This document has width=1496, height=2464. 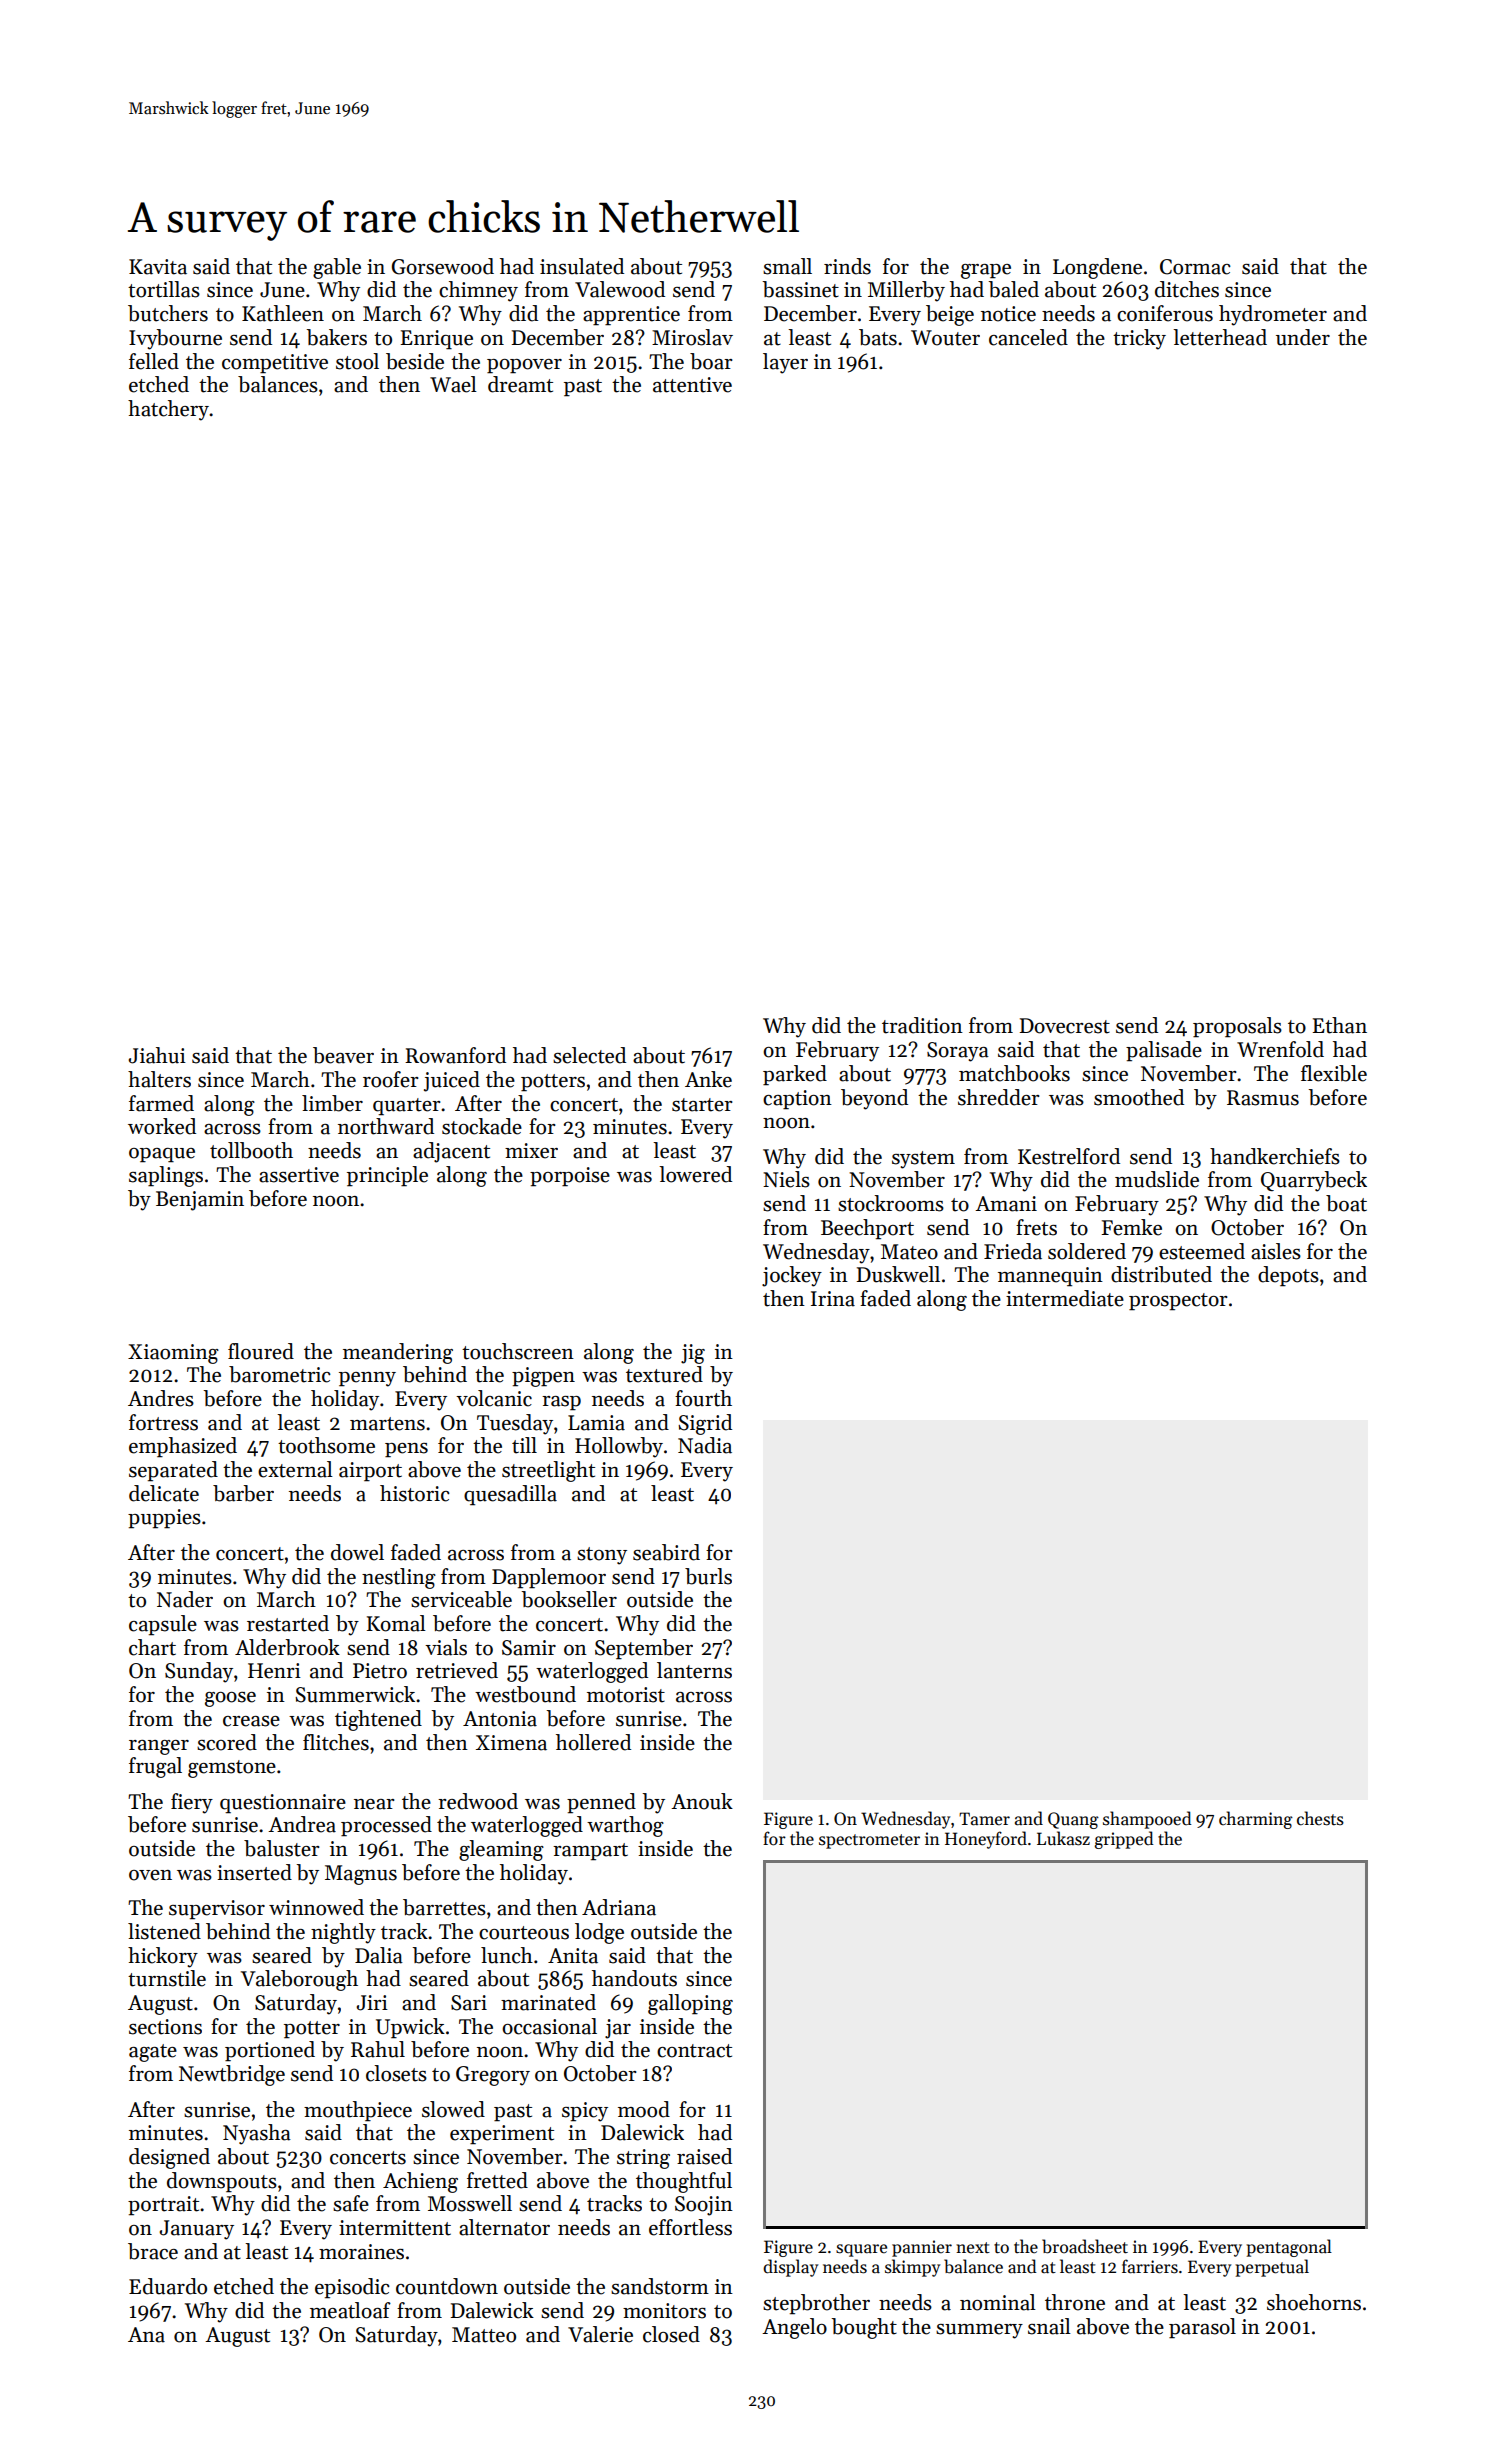 I want to click on Nadia, so click(x=705, y=1445).
